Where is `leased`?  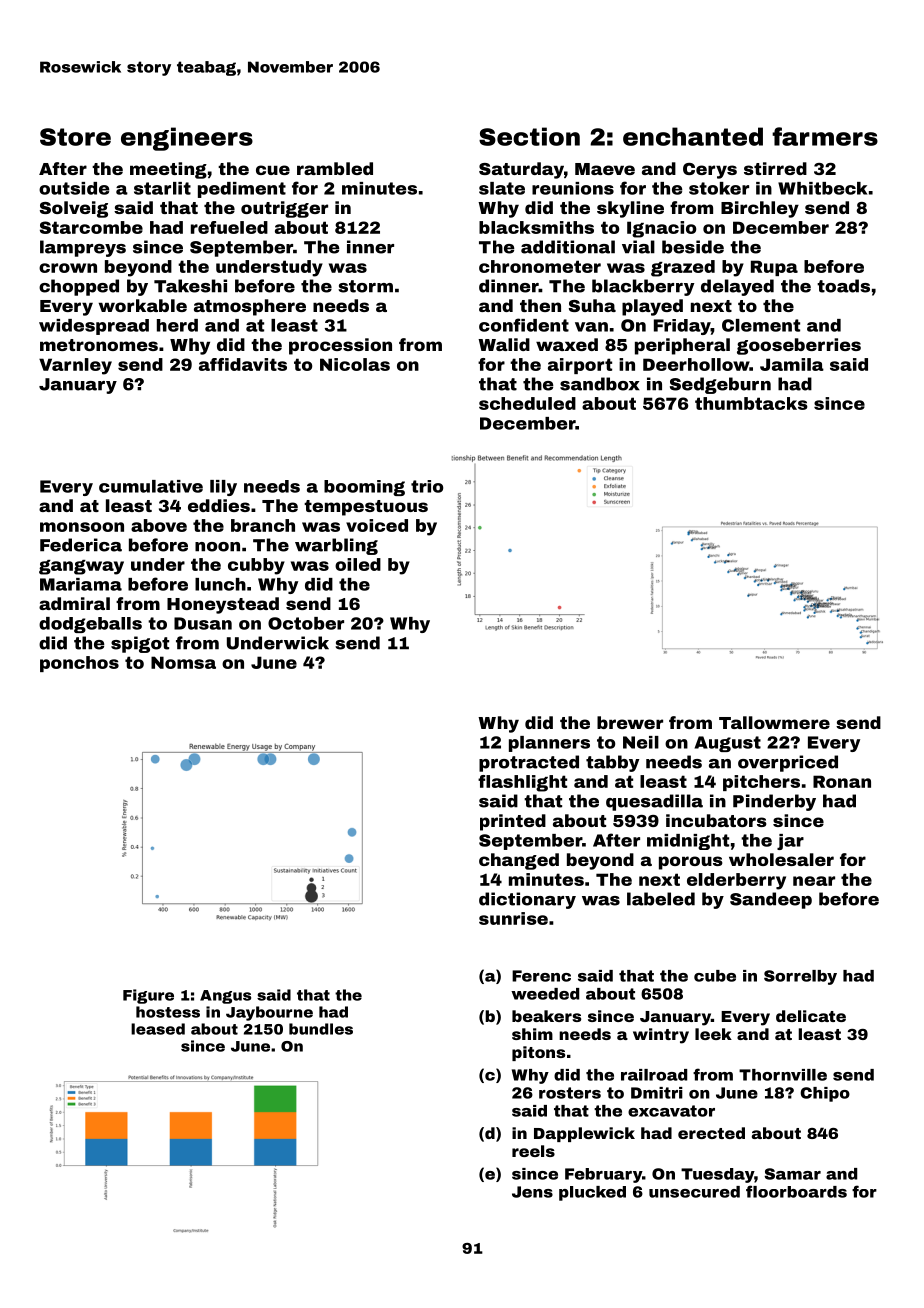 leased is located at coordinates (158, 1029).
